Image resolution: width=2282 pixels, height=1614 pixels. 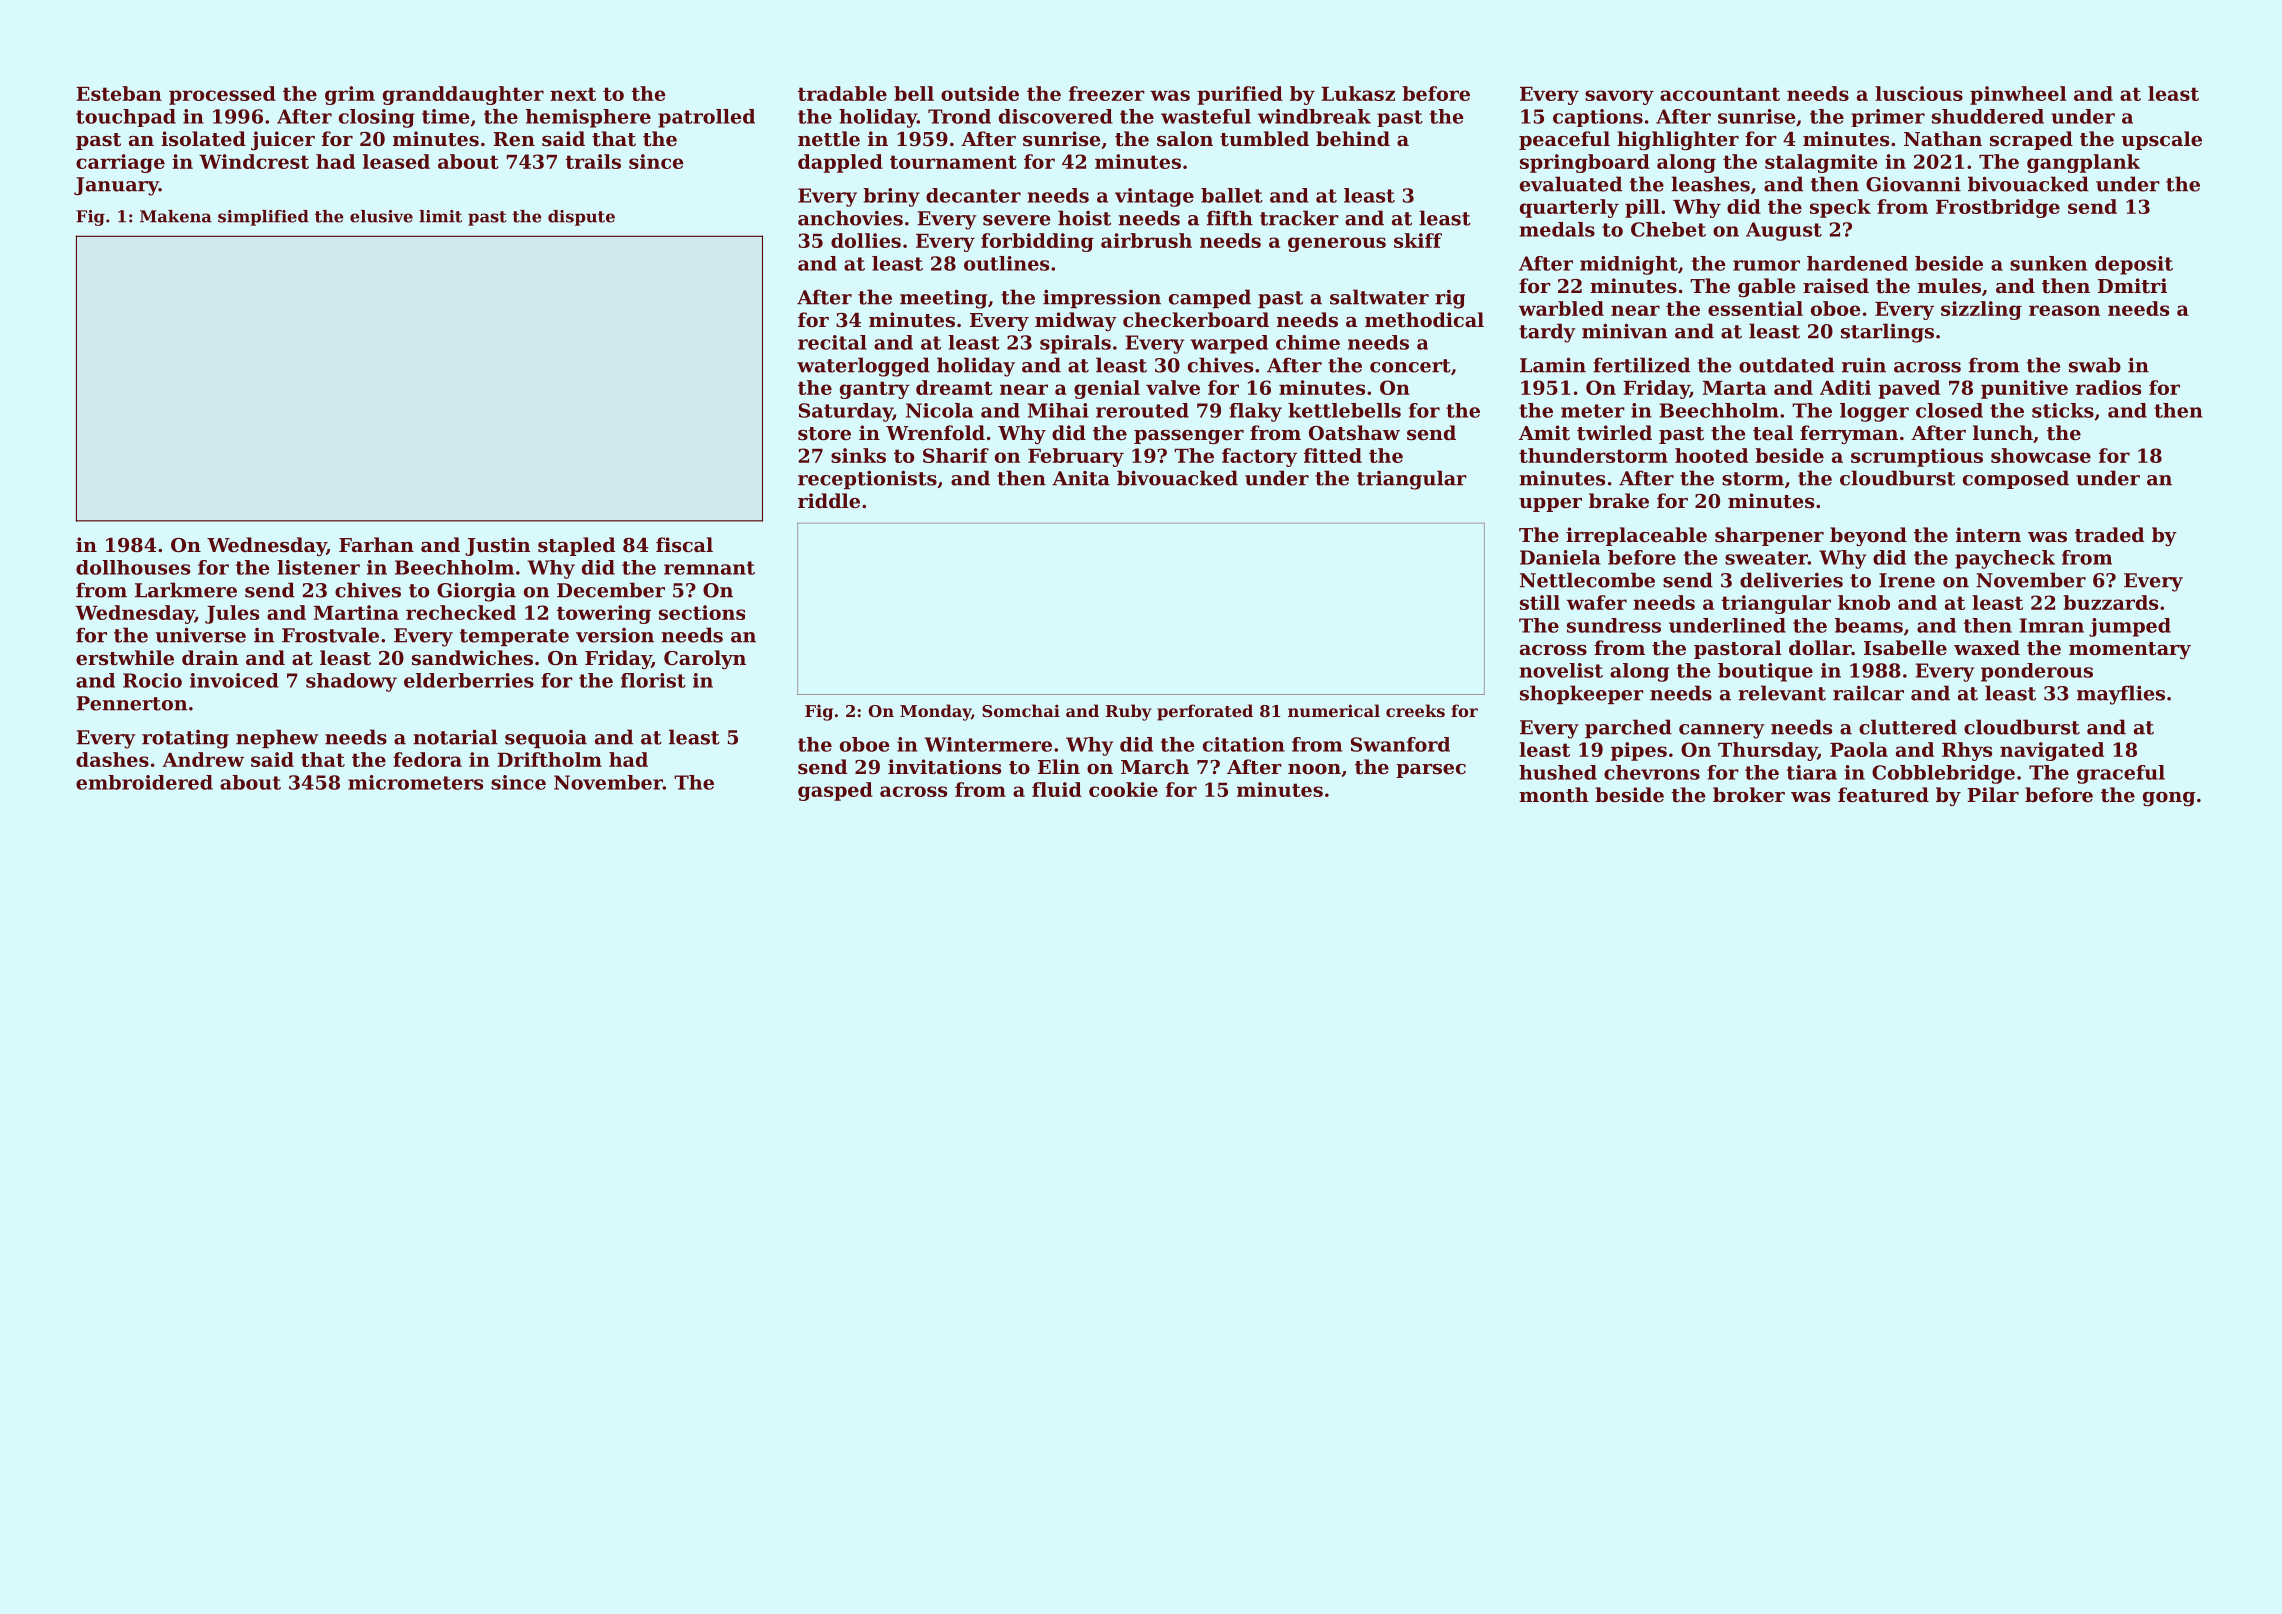 I want to click on hooted, so click(x=1711, y=455).
